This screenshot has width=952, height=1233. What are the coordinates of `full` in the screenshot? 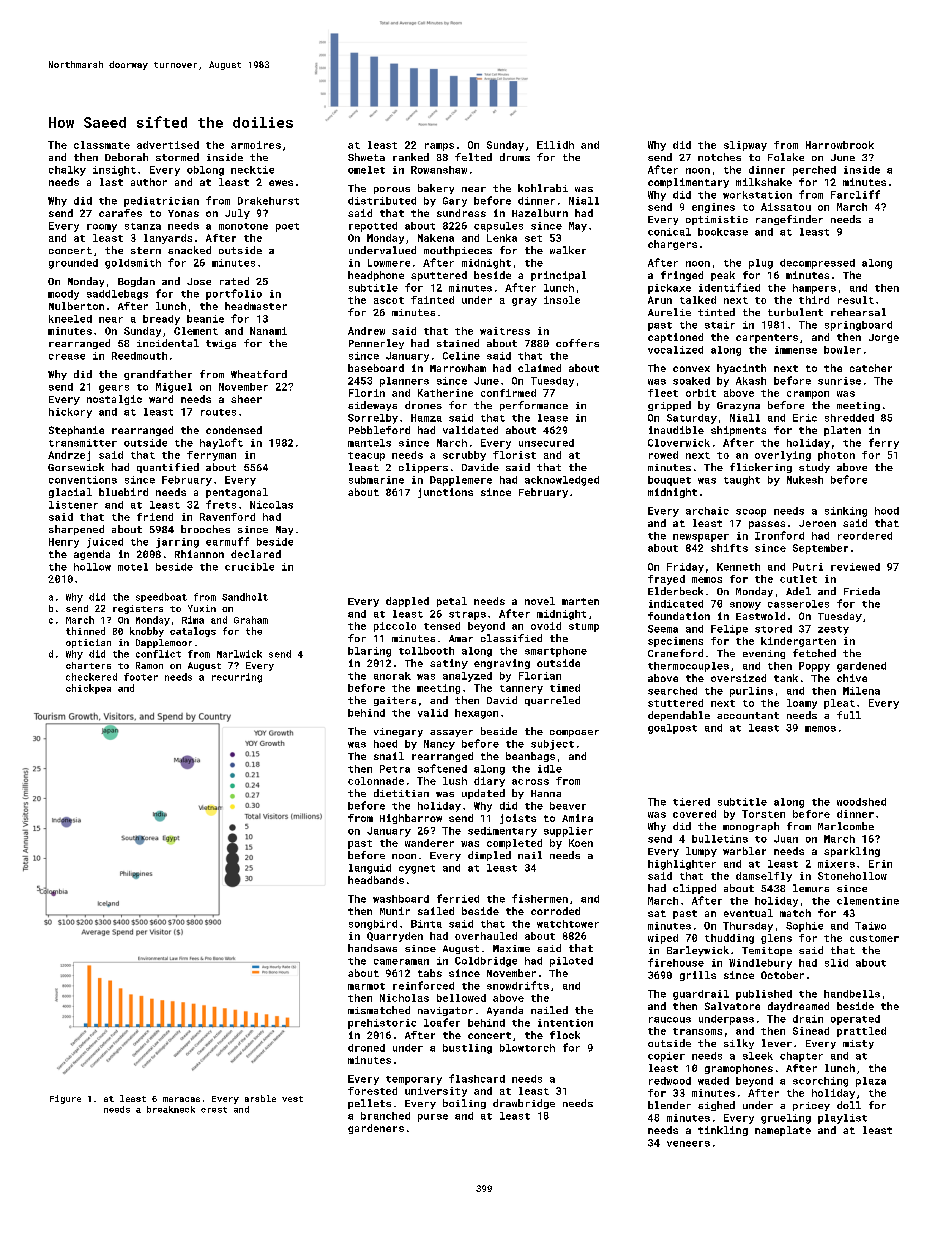 It's located at (849, 715).
